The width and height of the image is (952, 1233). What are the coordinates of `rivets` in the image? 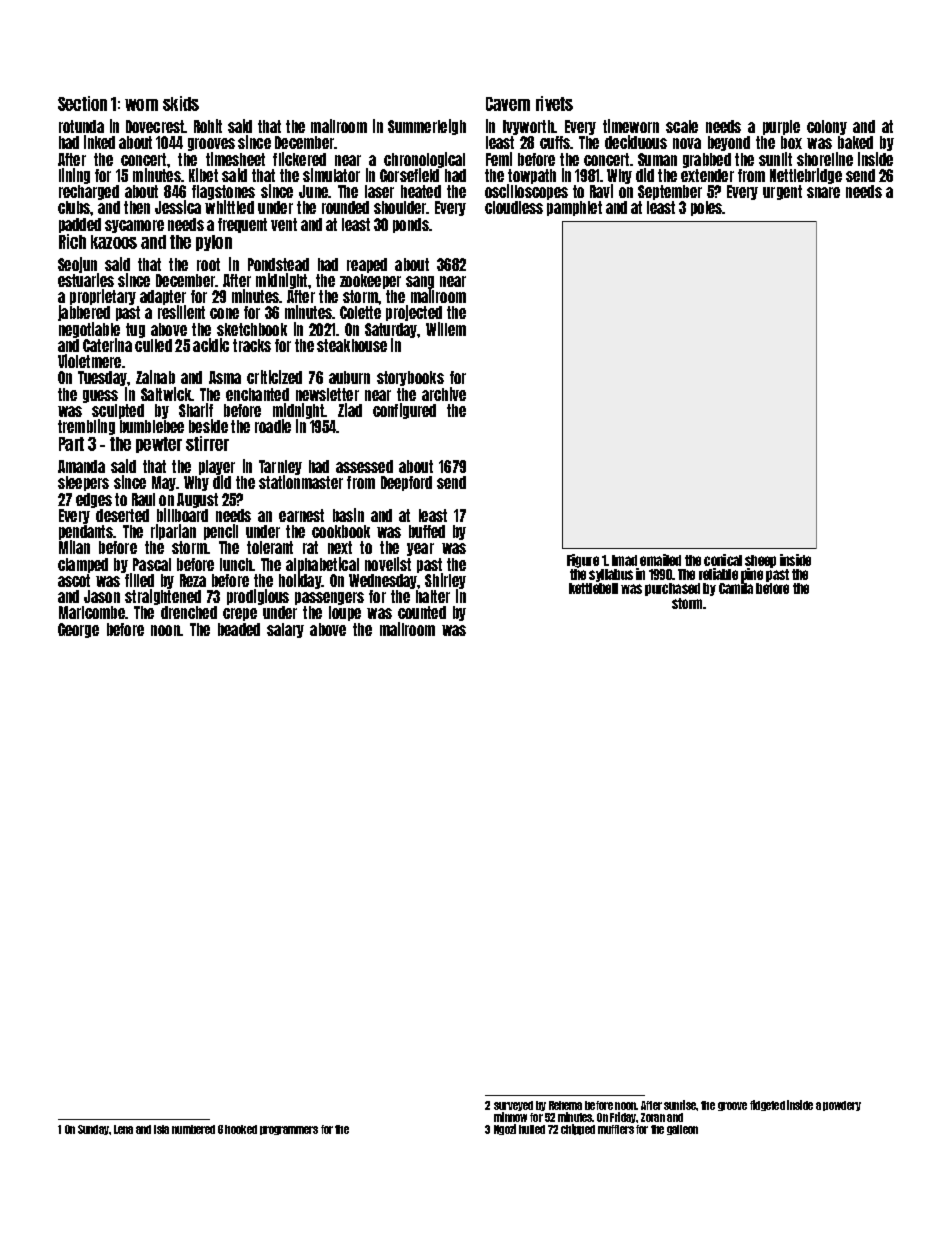 It's located at (554, 103).
